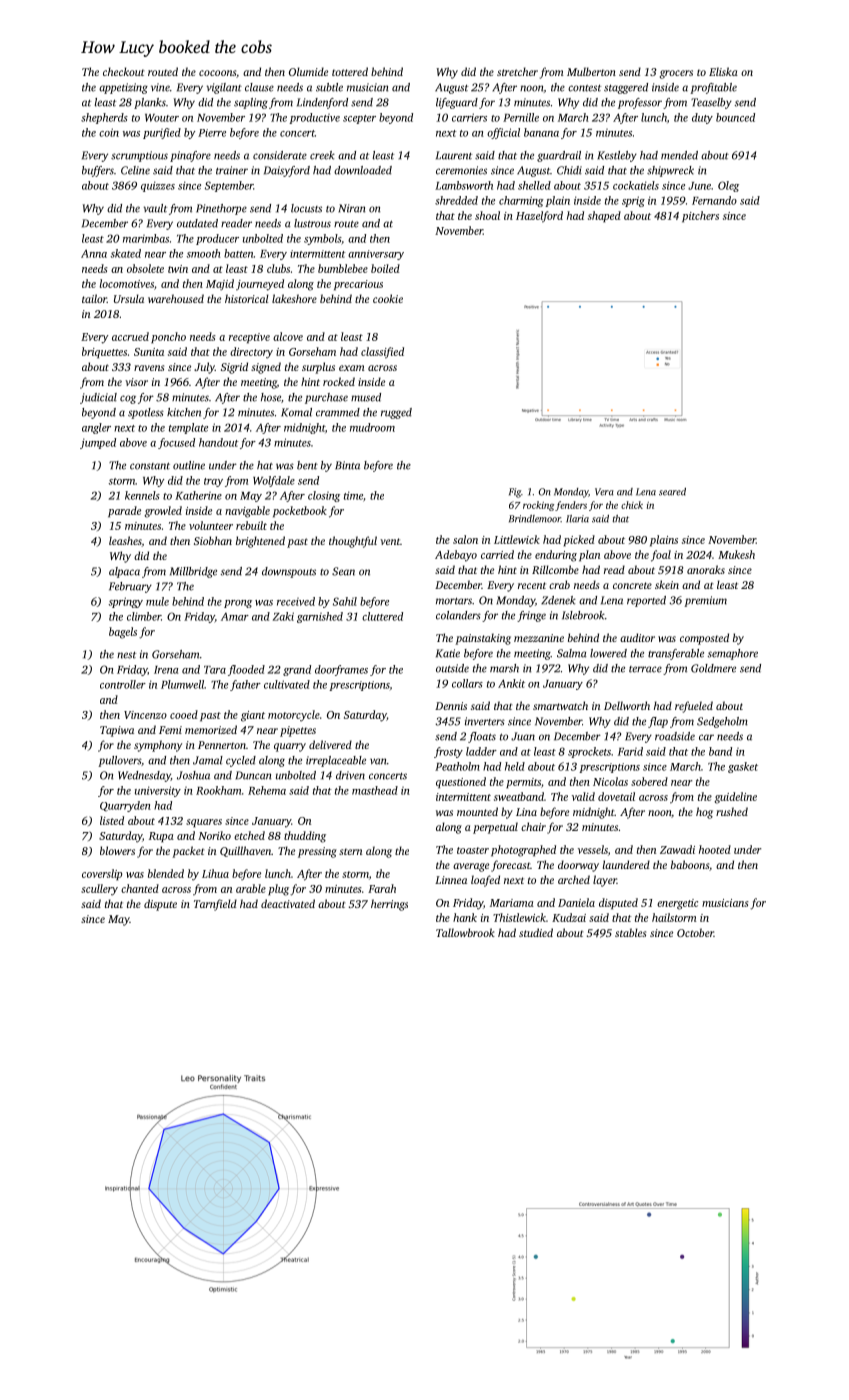  I want to click on Sedgeholm, so click(722, 722).
